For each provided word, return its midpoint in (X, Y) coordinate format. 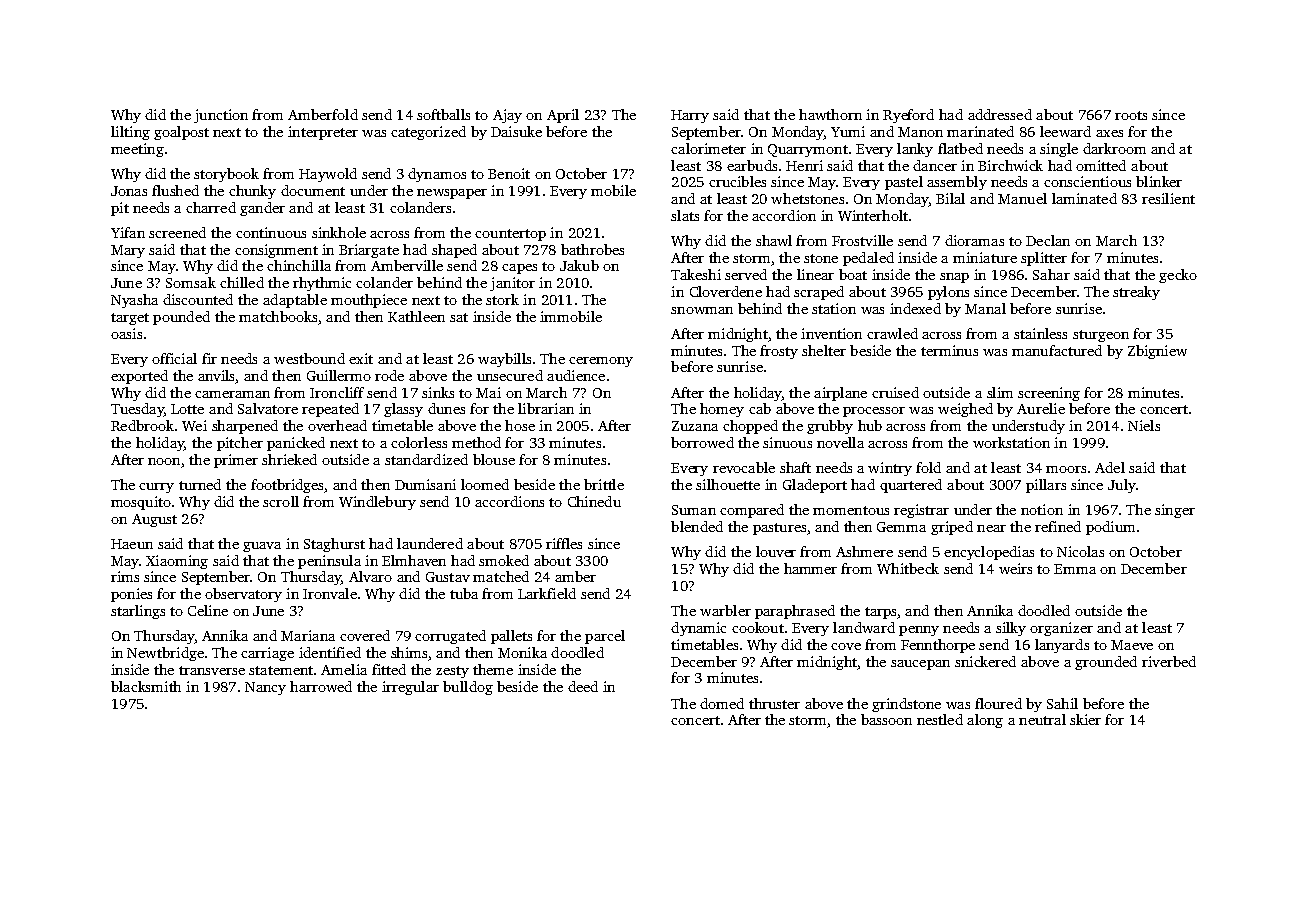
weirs (1015, 568)
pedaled (868, 259)
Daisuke (516, 131)
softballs (443, 114)
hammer (810, 568)
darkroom (1114, 148)
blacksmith (146, 686)
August (154, 520)
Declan (1048, 240)
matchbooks (278, 316)
